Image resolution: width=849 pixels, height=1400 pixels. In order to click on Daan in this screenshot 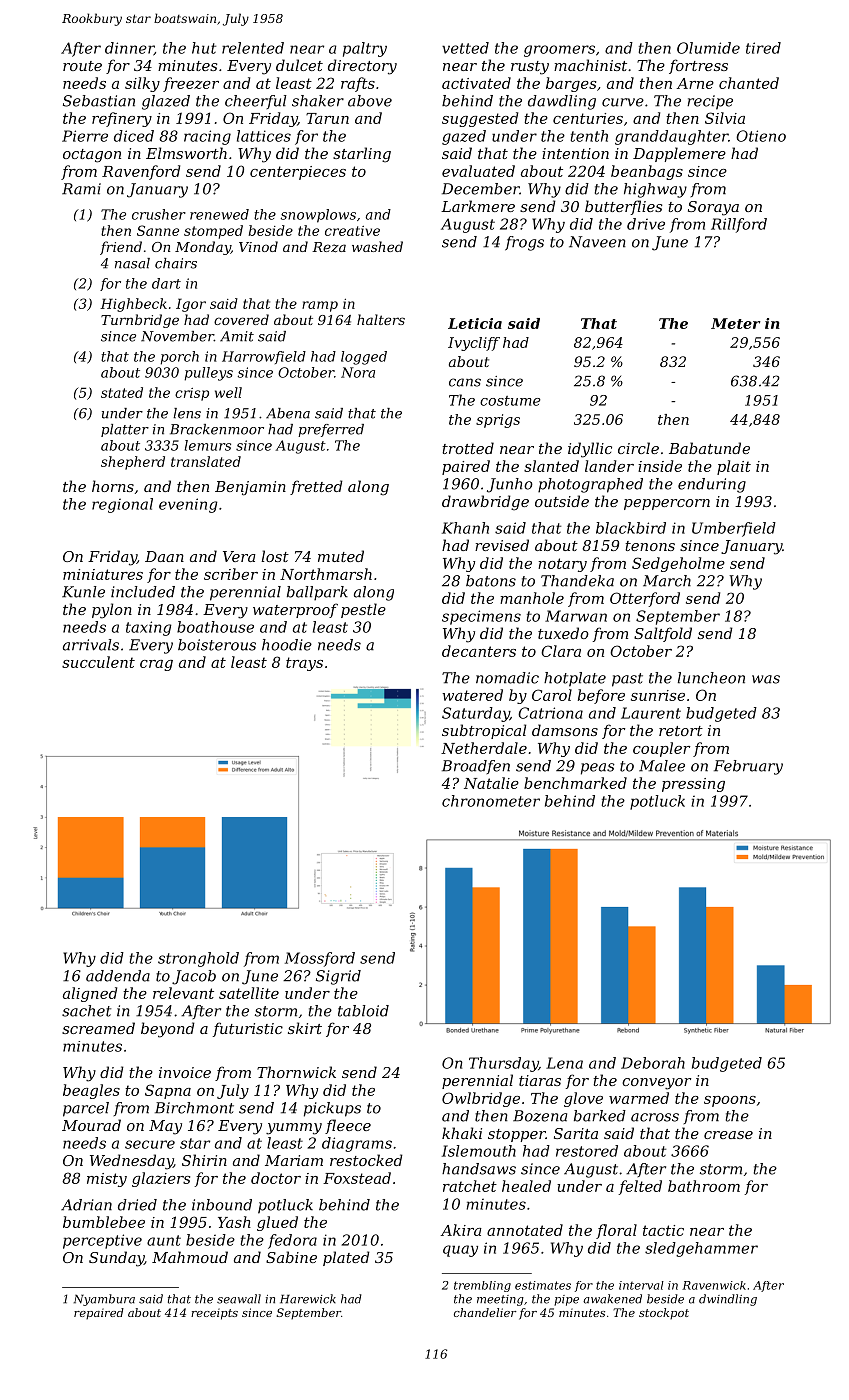, I will do `click(164, 556)`.
